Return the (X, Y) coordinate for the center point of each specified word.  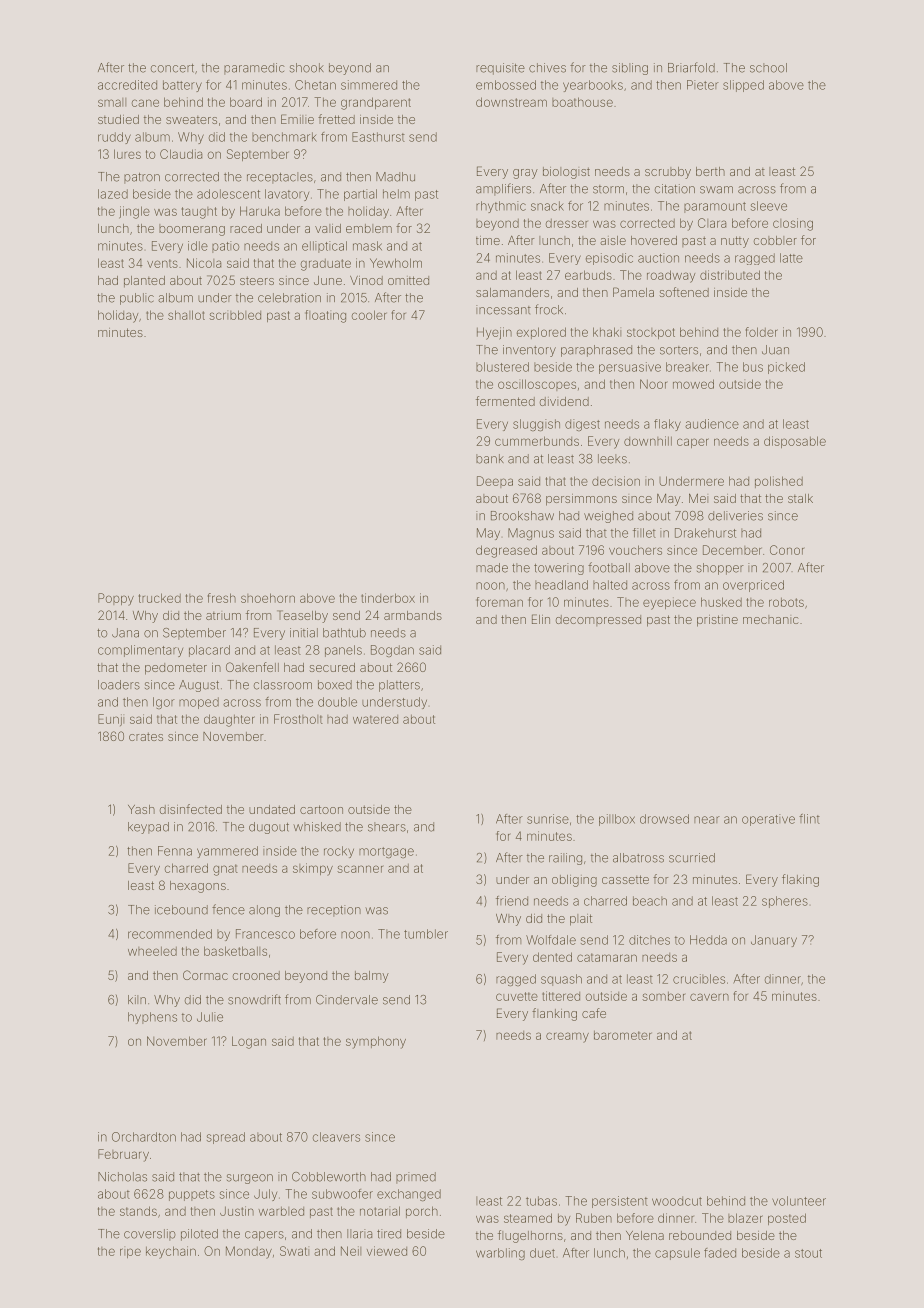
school (768, 68)
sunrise (548, 819)
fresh (222, 598)
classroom (283, 685)
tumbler (426, 934)
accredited (127, 85)
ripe (130, 1252)
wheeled (152, 951)
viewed (387, 1251)
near (707, 820)
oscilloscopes (537, 385)
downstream (511, 102)
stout (808, 1253)
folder (762, 332)
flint (809, 819)
